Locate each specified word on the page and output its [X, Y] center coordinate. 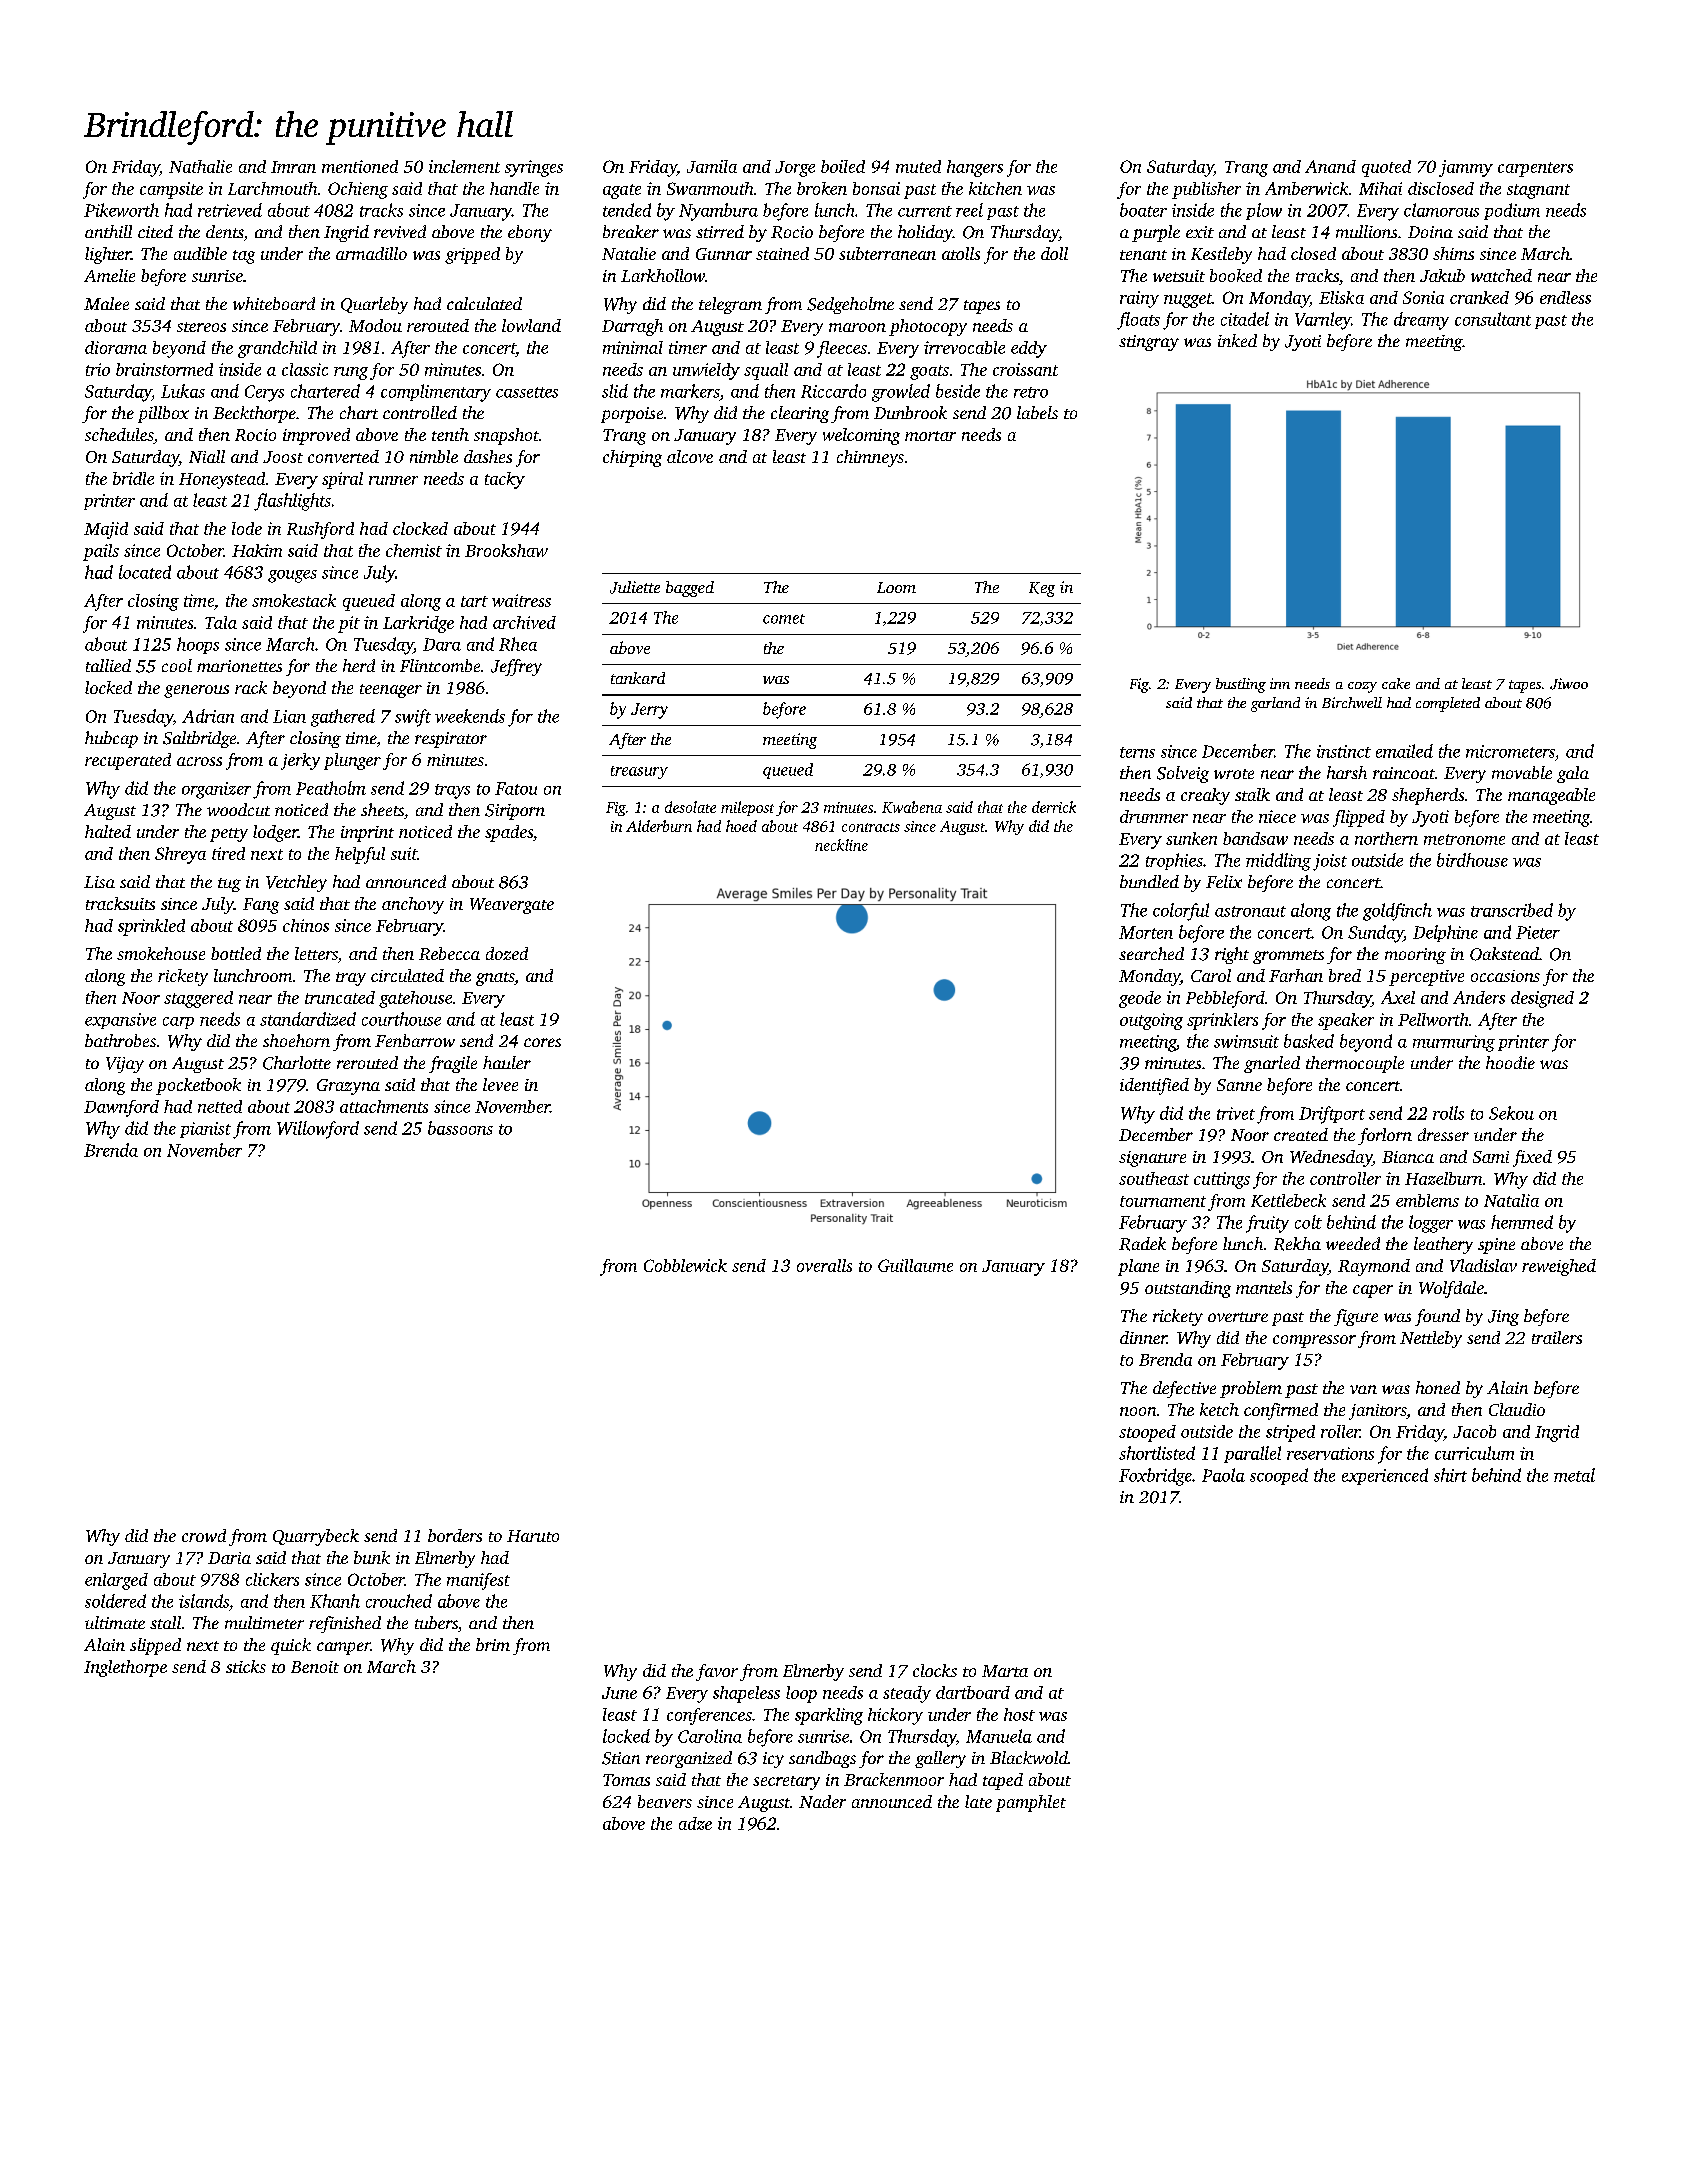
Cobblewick [685, 1265]
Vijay [125, 1065]
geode [1140, 999]
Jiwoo [1569, 684]
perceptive [1426, 978]
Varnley [1323, 321]
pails [101, 552]
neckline [841, 845]
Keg [1042, 589]
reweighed [1559, 1267]
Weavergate [512, 906]
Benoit [315, 1667]
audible [200, 253]
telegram [730, 305]
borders [455, 1535]
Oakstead [1504, 954]
